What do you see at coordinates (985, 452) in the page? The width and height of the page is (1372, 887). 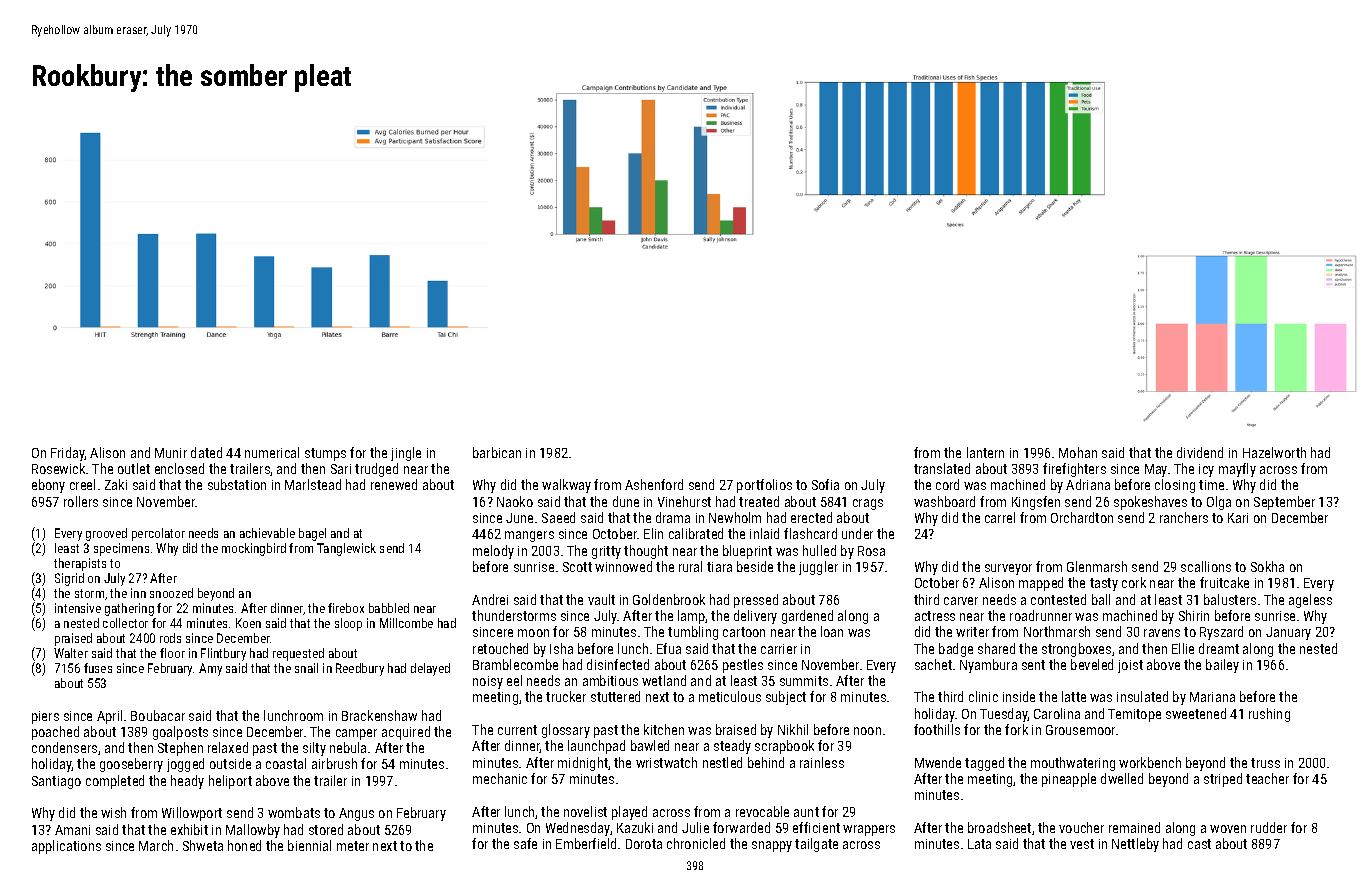 I see `lantern` at bounding box center [985, 452].
